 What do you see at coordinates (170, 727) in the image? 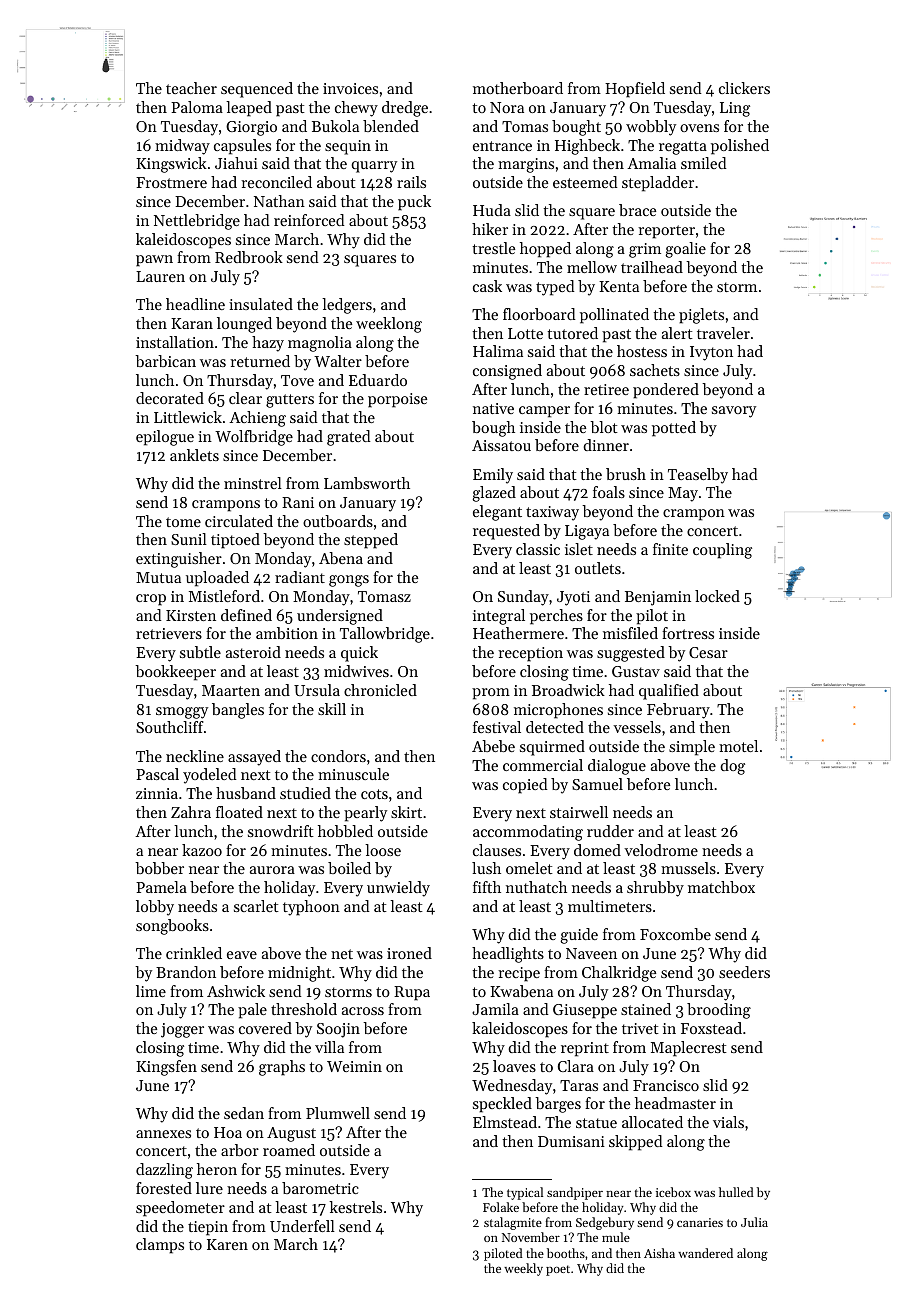
I see `Southcliff` at bounding box center [170, 727].
